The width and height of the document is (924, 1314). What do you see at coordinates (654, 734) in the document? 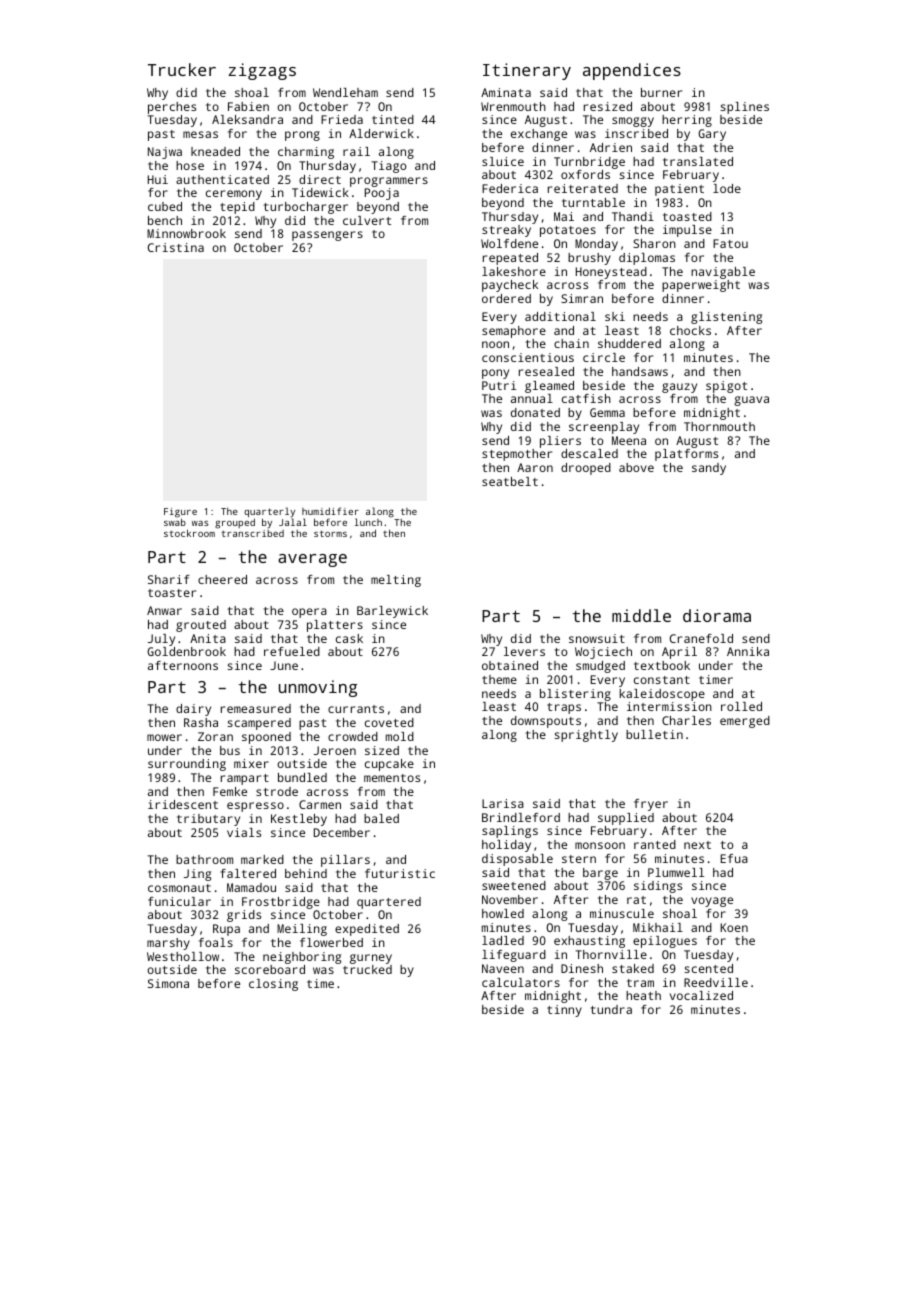
I see `bulletin` at bounding box center [654, 734].
